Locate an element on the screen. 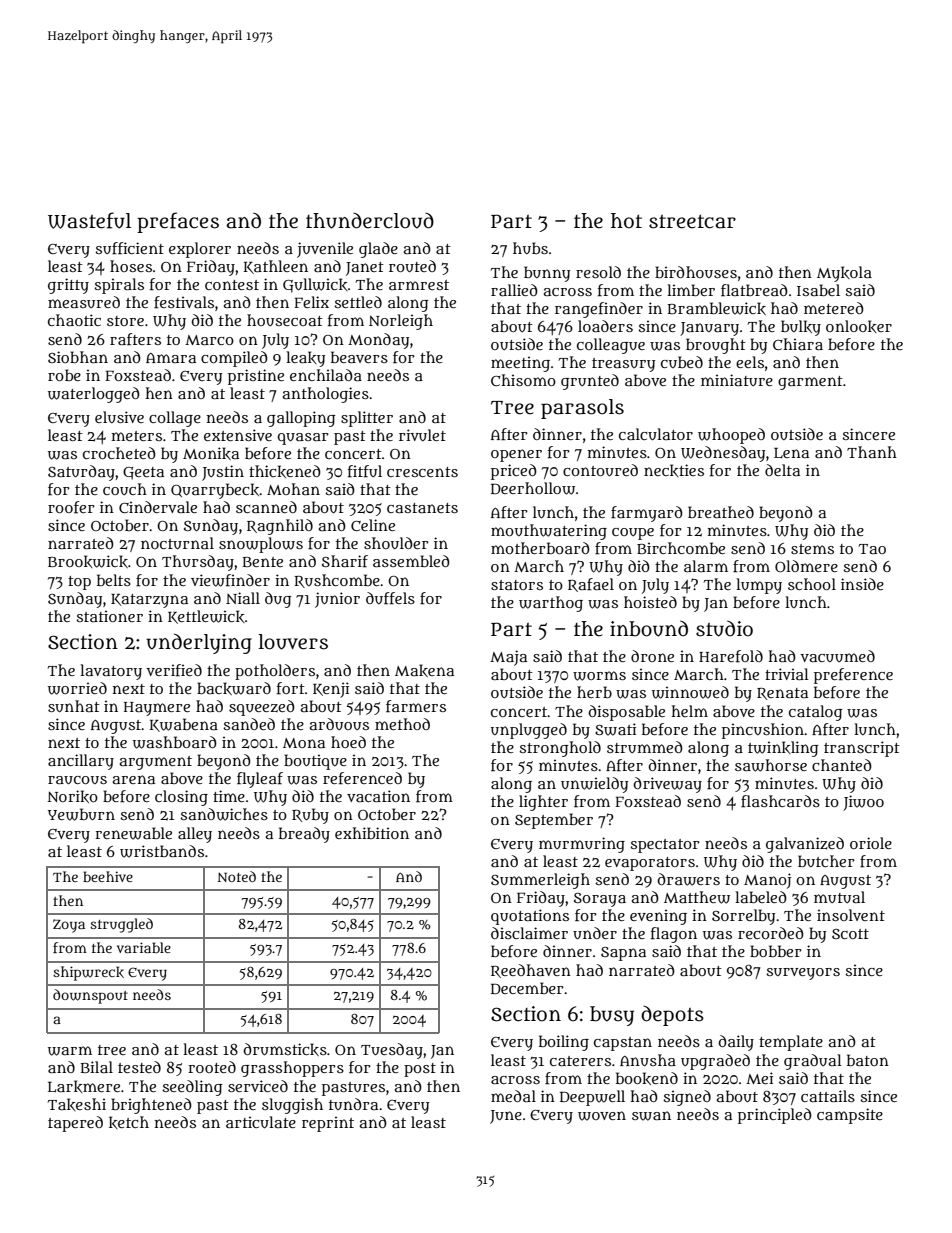 This screenshot has width=952, height=1233. depots is located at coordinates (672, 1016).
